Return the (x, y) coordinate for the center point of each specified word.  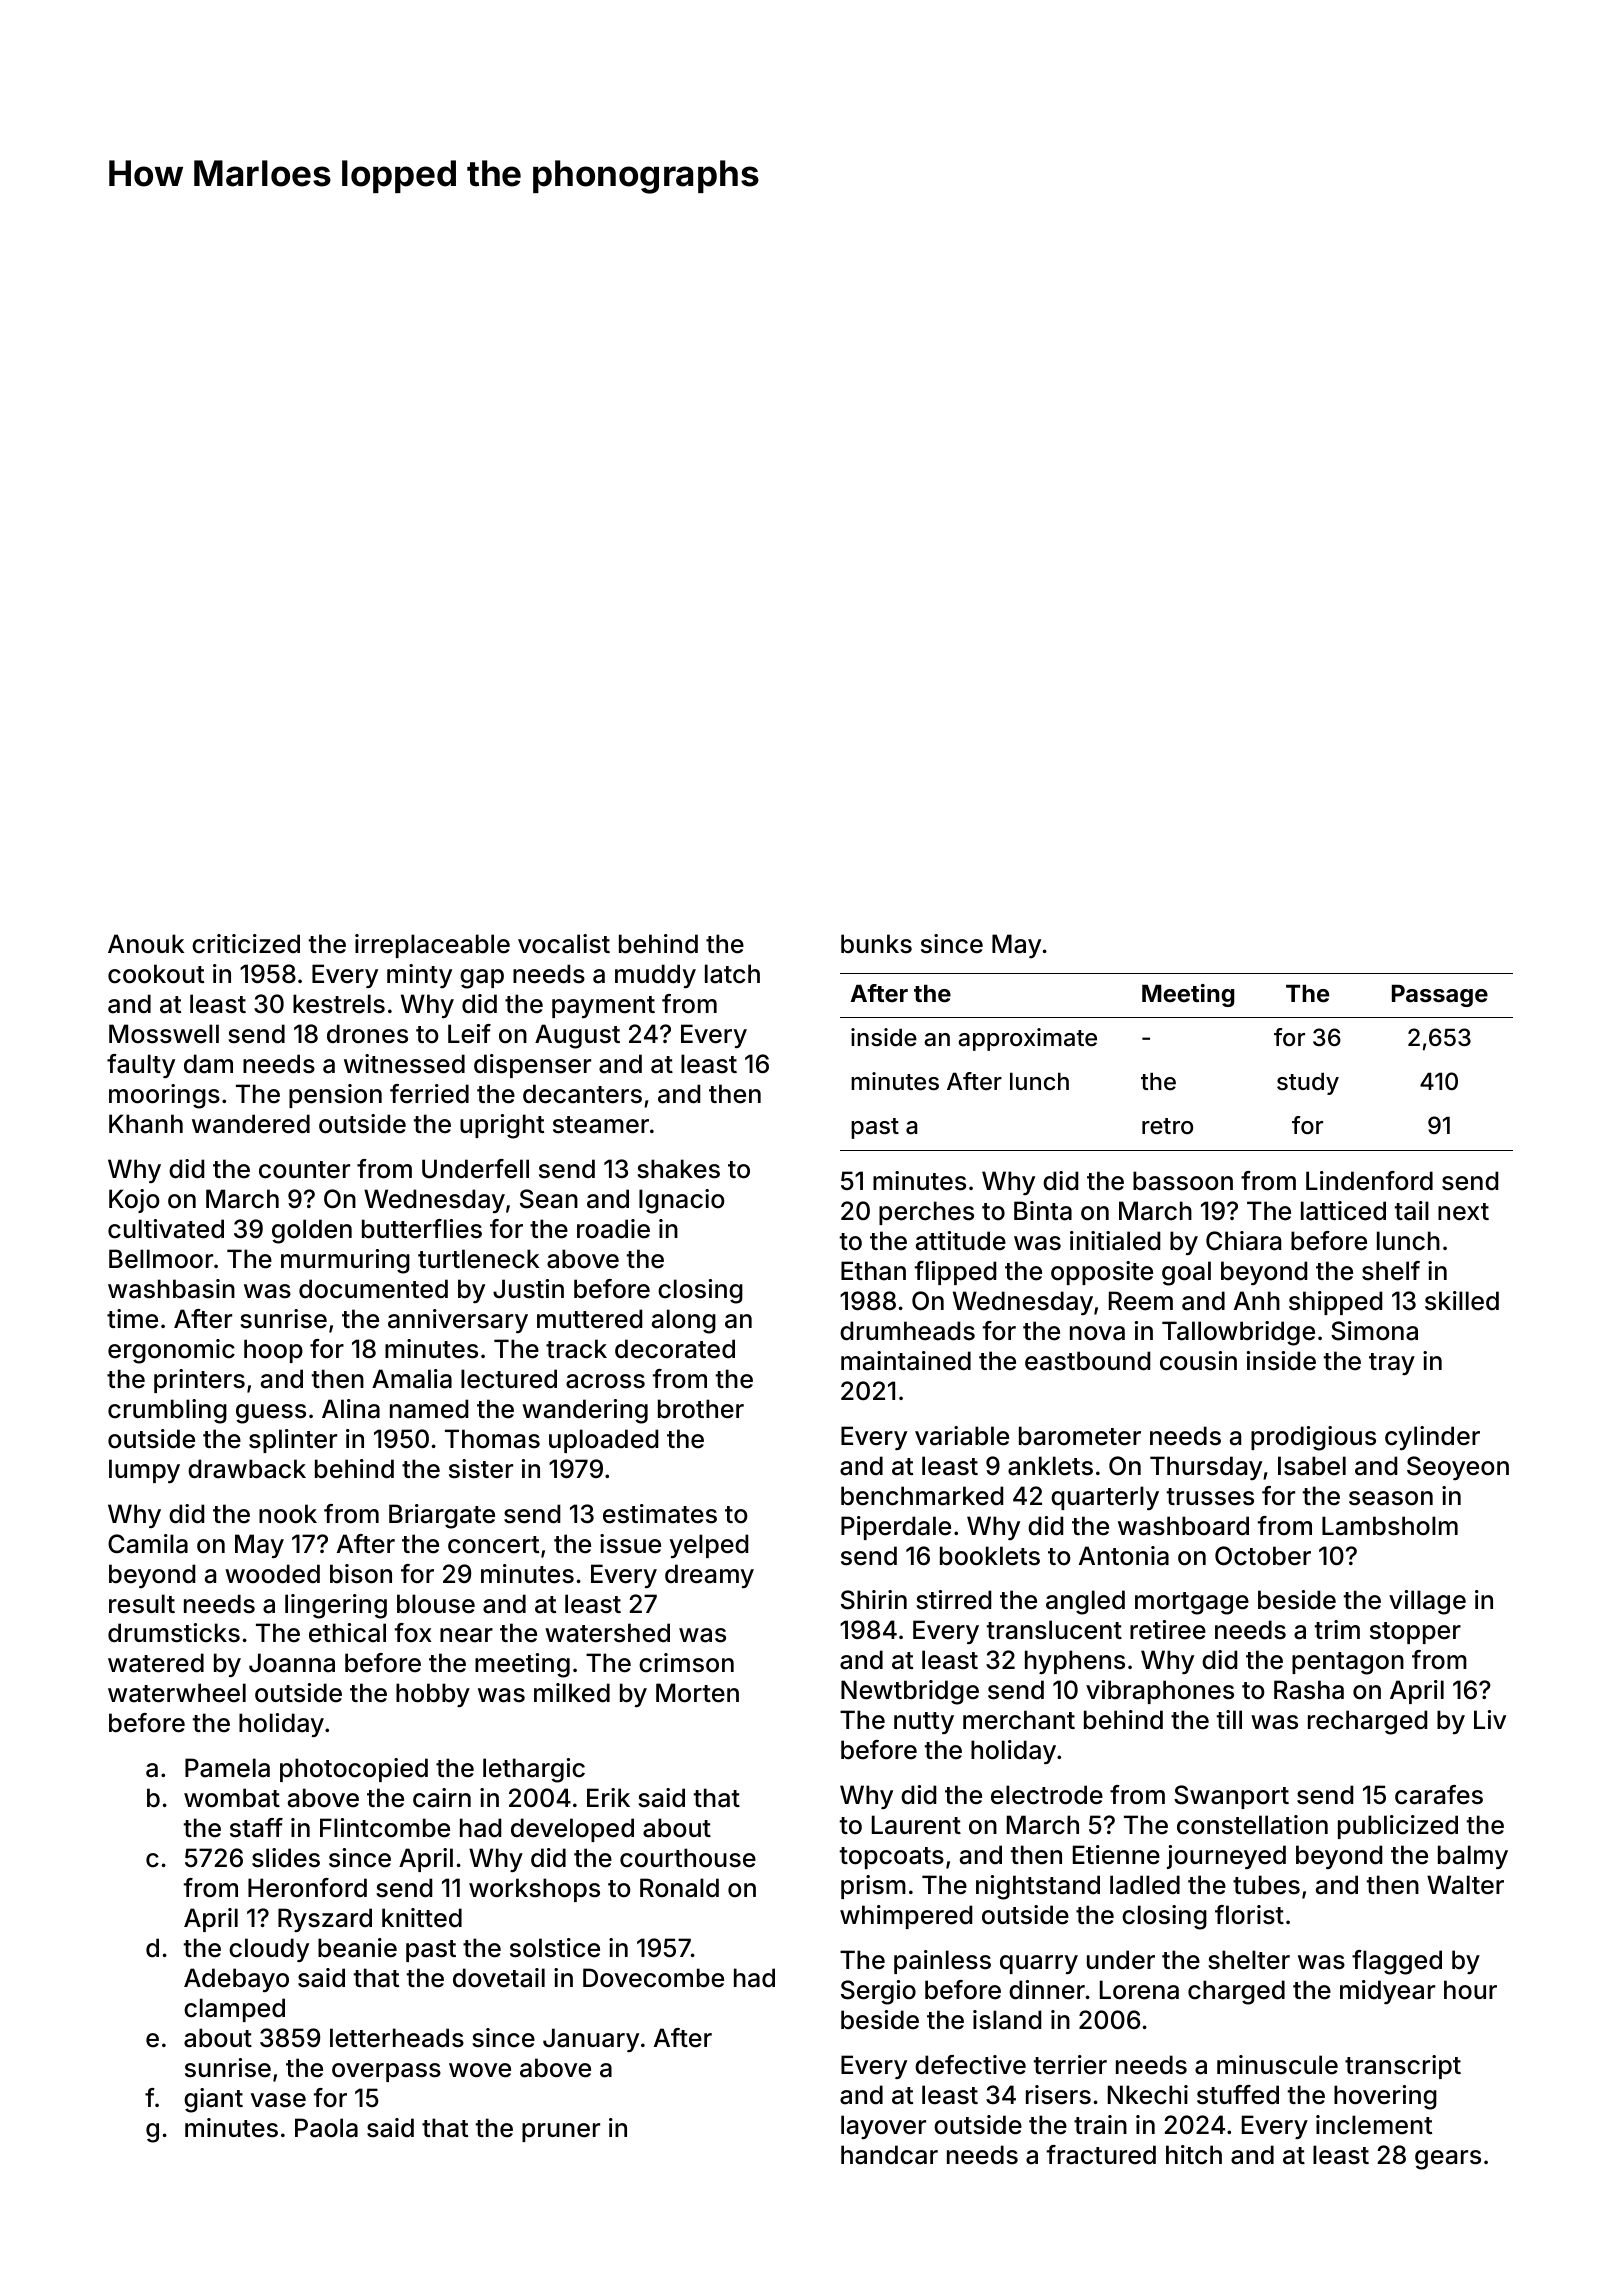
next (1463, 1212)
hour (1470, 1990)
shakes (678, 1169)
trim (1337, 1629)
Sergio (878, 1992)
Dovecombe (653, 1978)
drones (367, 1034)
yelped (709, 1546)
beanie (357, 1948)
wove (480, 2070)
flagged (1397, 1962)
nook (288, 1514)
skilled (1462, 1301)
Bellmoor (161, 1259)
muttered (589, 1319)
